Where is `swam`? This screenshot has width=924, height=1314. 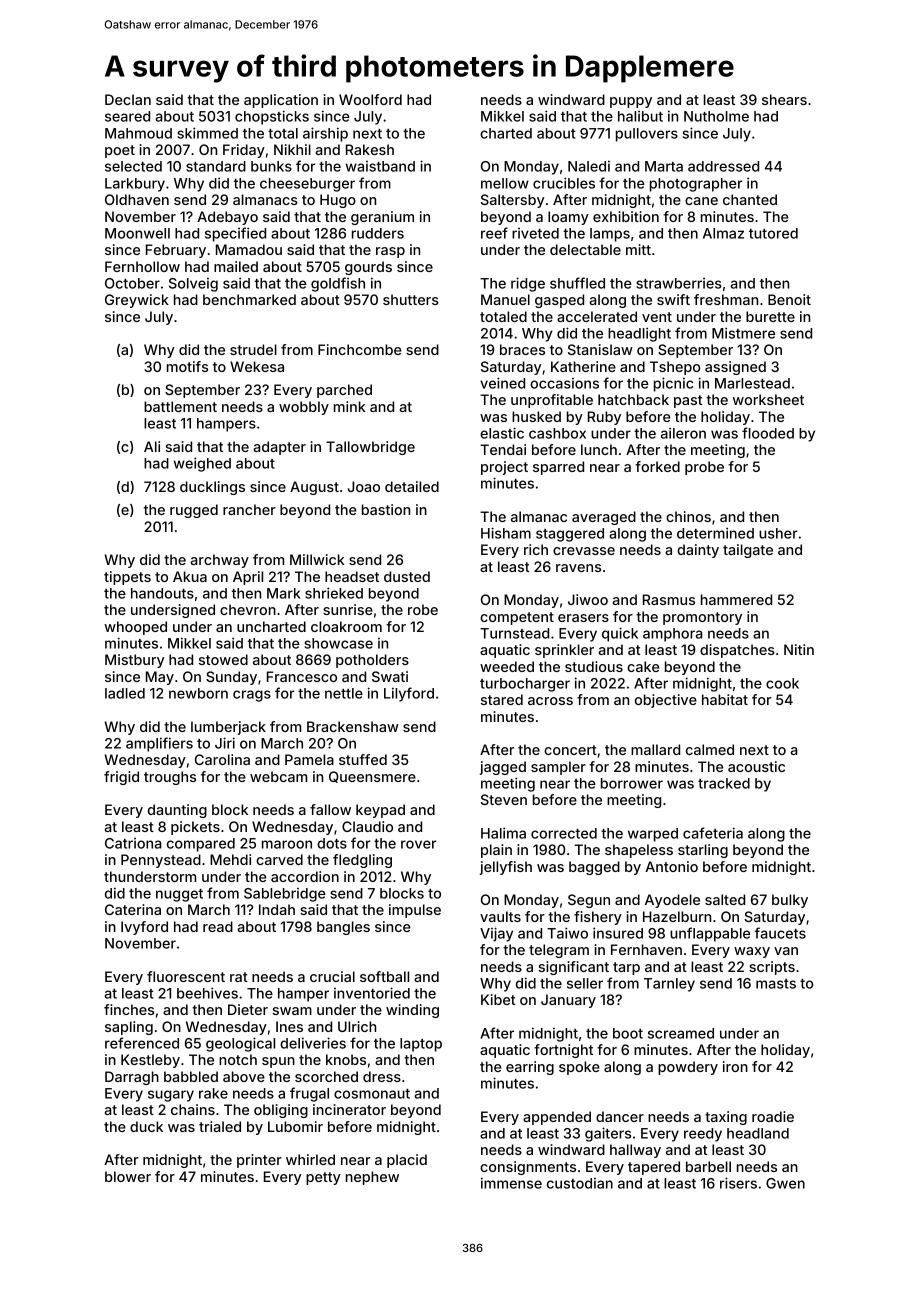
swam is located at coordinates (292, 1011).
